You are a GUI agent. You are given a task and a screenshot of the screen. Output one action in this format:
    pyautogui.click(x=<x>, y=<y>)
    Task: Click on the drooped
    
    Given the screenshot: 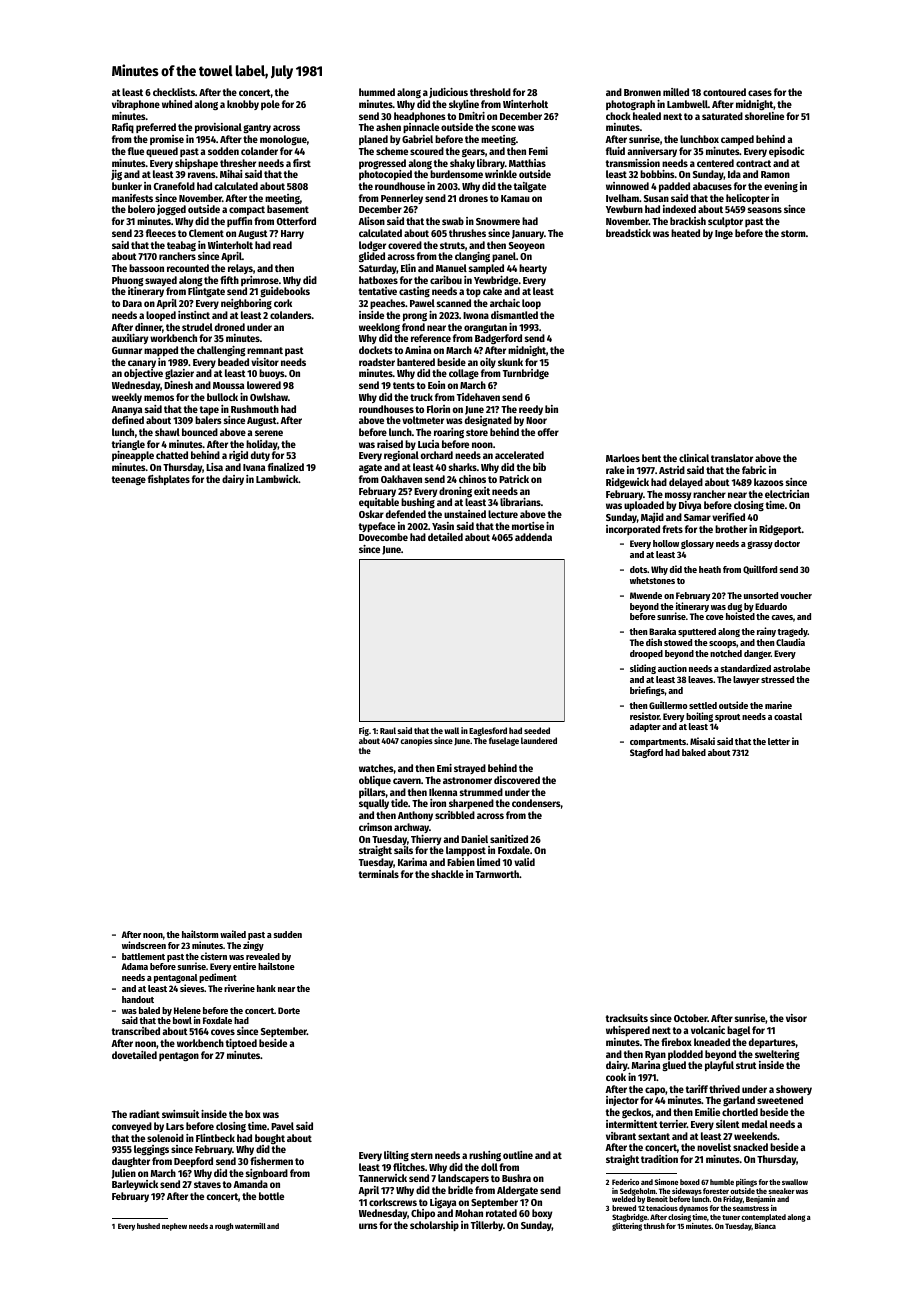 What is the action you would take?
    pyautogui.click(x=646, y=654)
